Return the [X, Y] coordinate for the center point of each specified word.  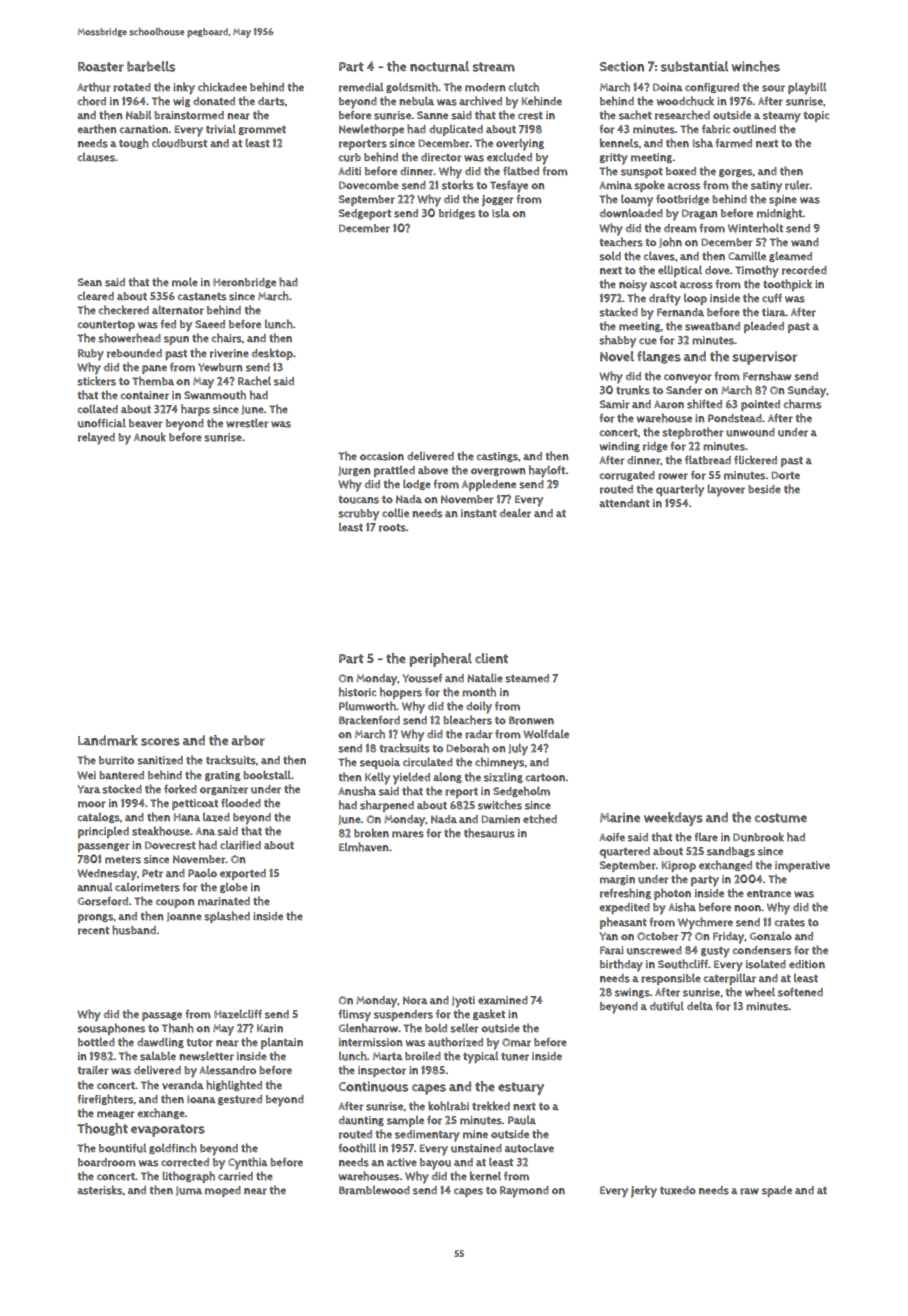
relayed [96, 439]
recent [93, 931]
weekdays [673, 819]
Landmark [108, 740]
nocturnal [439, 66]
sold [610, 256]
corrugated [627, 476]
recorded [804, 270]
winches [756, 66]
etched [540, 819]
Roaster [101, 67]
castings [497, 457]
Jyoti [463, 1002]
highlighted [234, 1085]
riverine [229, 353]
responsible [671, 979]
